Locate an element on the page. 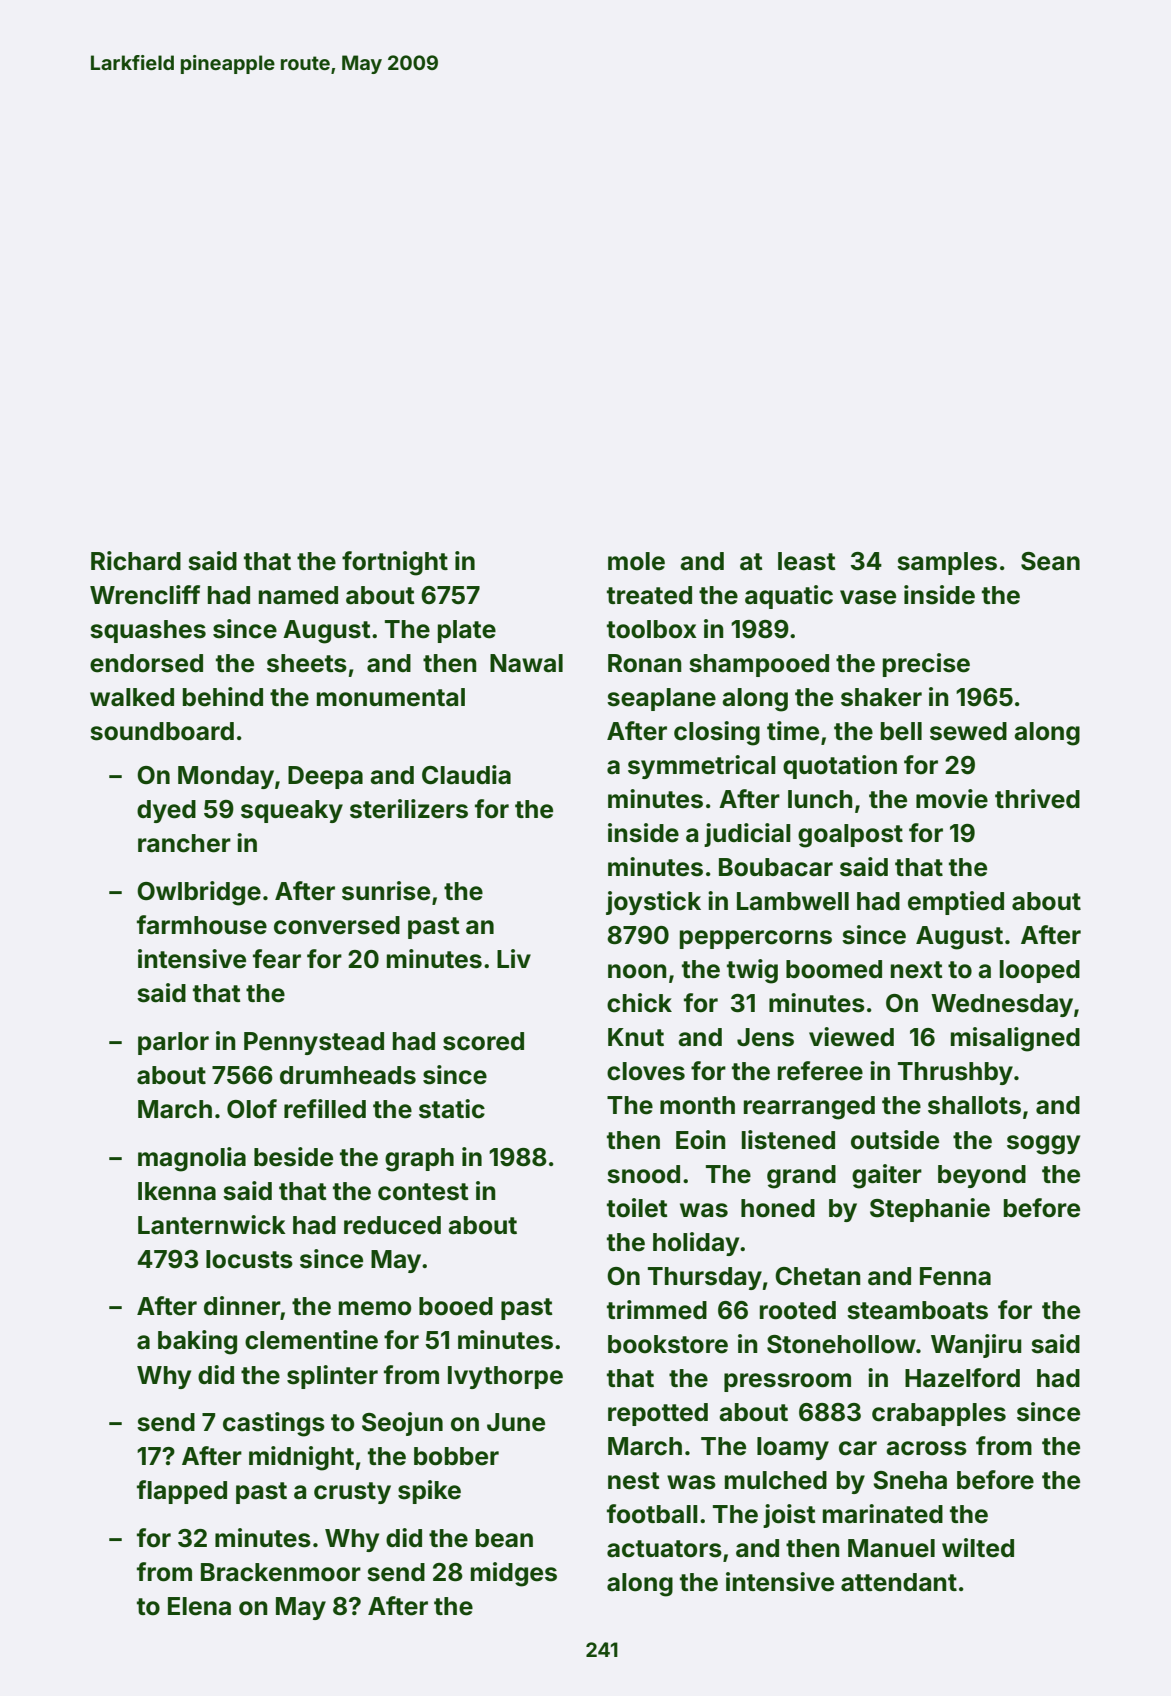 This page has height=1696, width=1171. baking is located at coordinates (197, 1342).
